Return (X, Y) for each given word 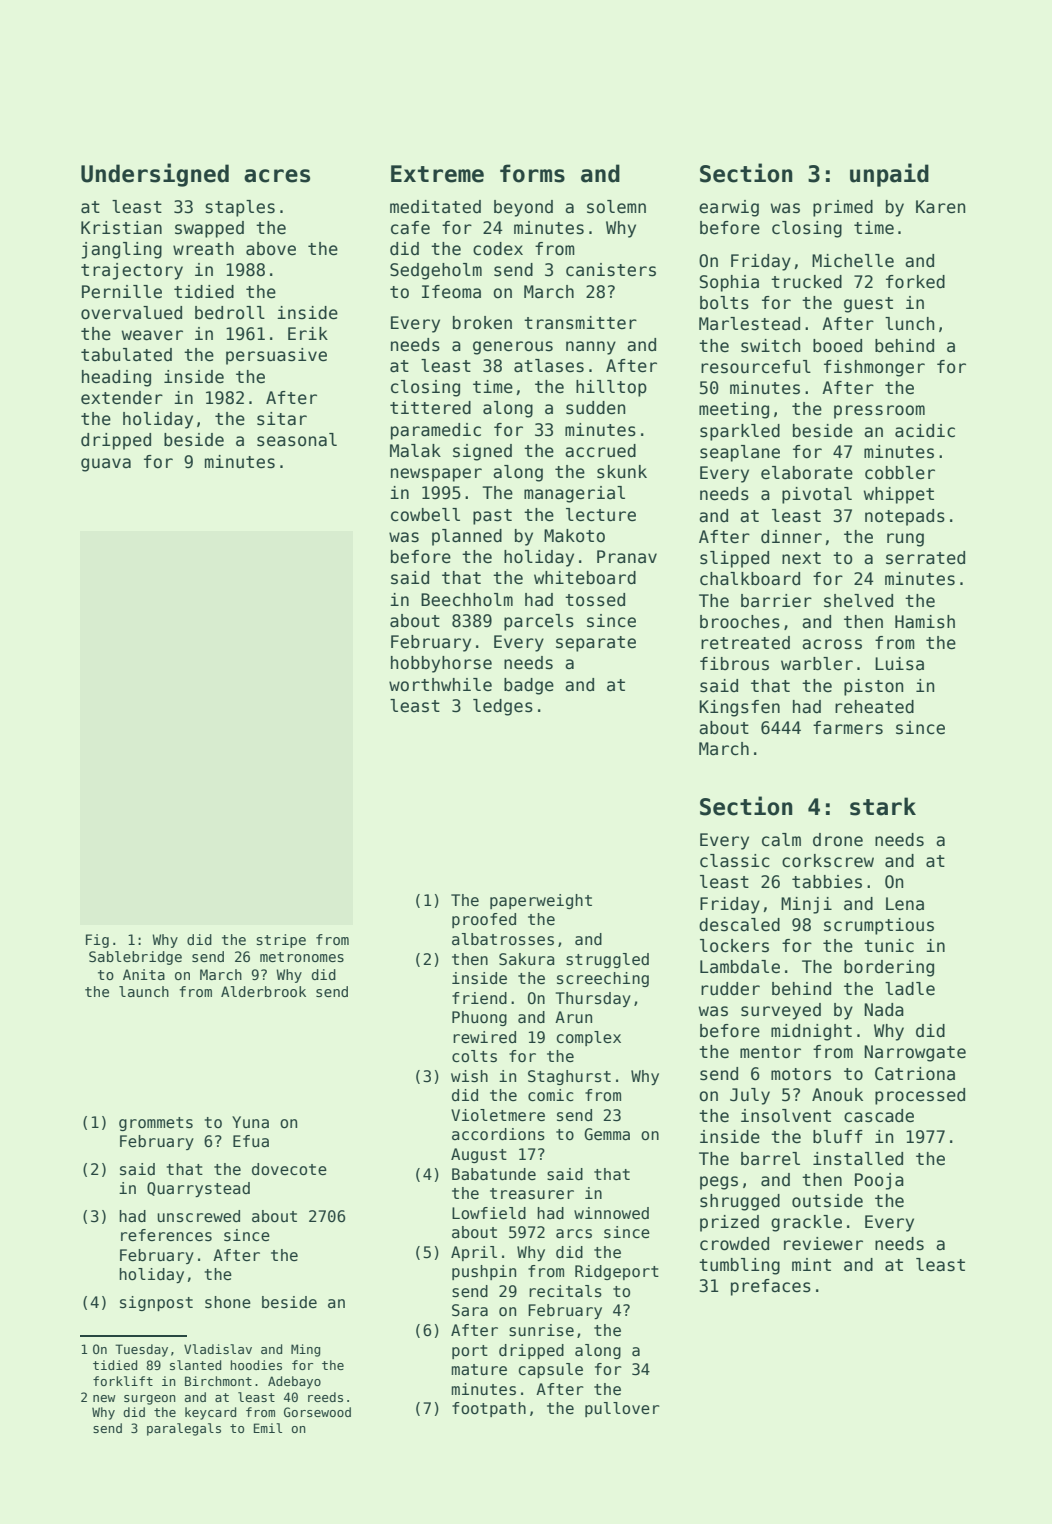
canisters (611, 270)
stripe (281, 941)
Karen (940, 207)
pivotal (817, 495)
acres (277, 176)
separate (596, 644)
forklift (123, 1381)
